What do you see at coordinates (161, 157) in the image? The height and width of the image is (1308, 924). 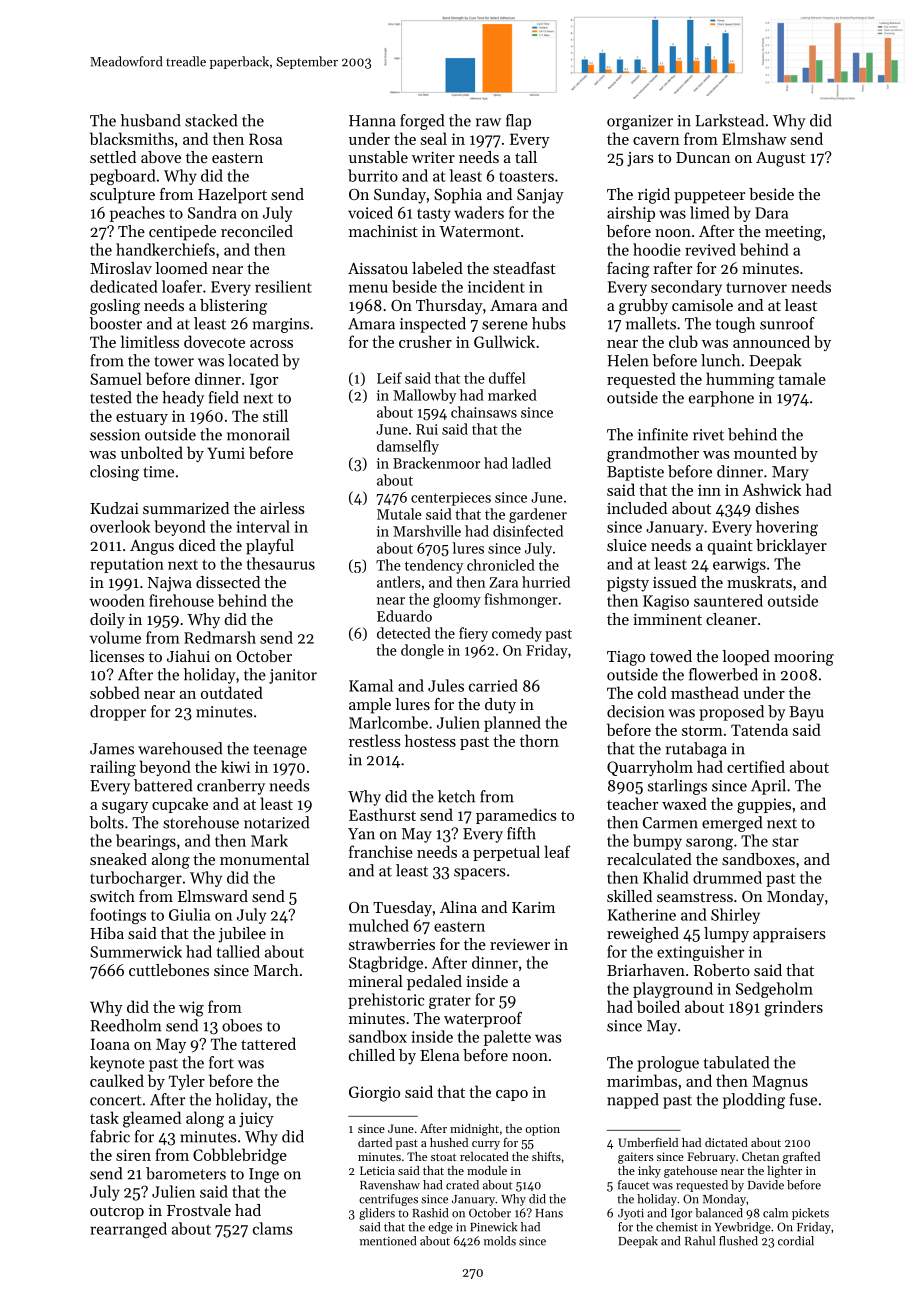 I see `above` at bounding box center [161, 157].
